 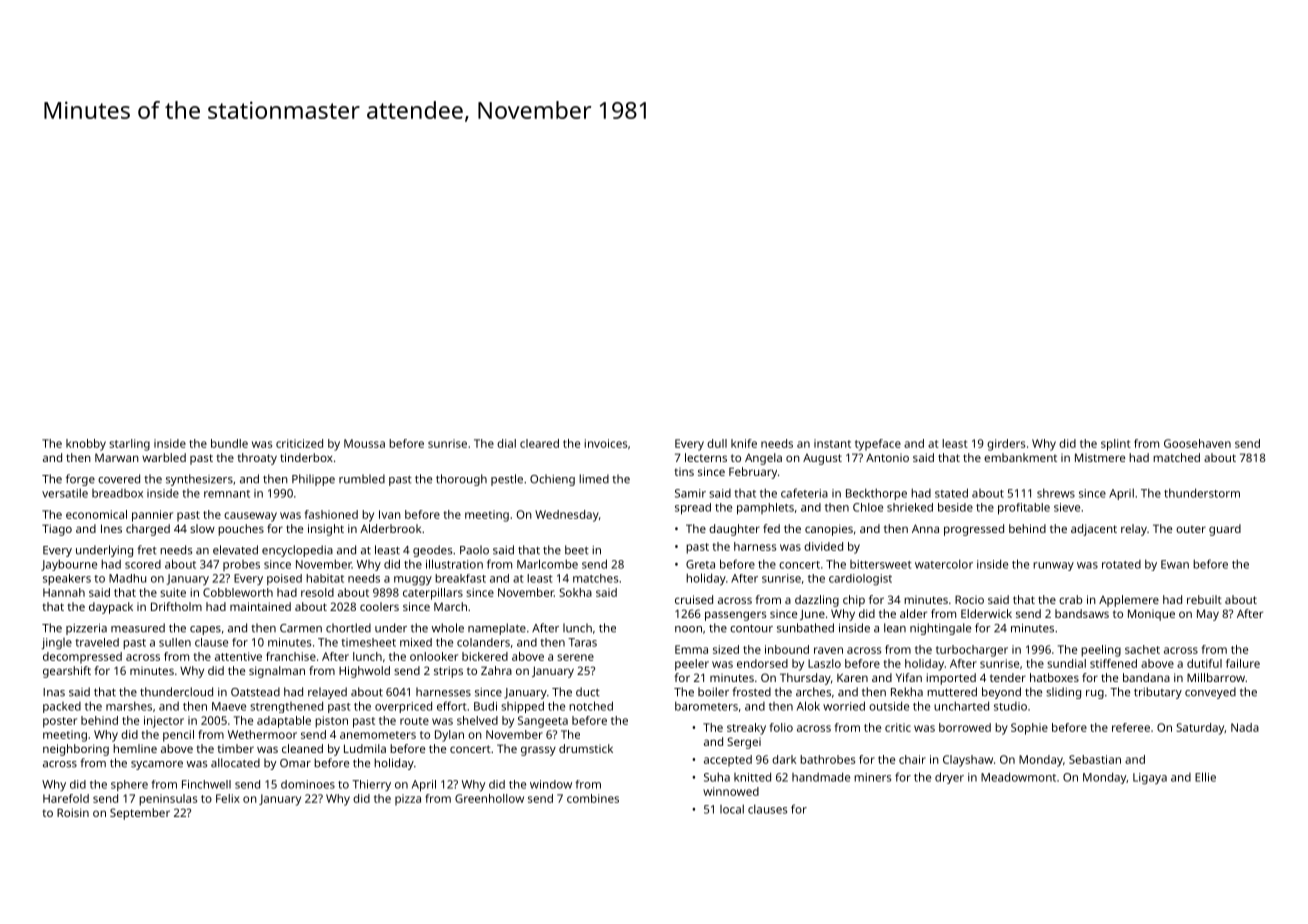 What do you see at coordinates (313, 480) in the screenshot?
I see `Philippe` at bounding box center [313, 480].
